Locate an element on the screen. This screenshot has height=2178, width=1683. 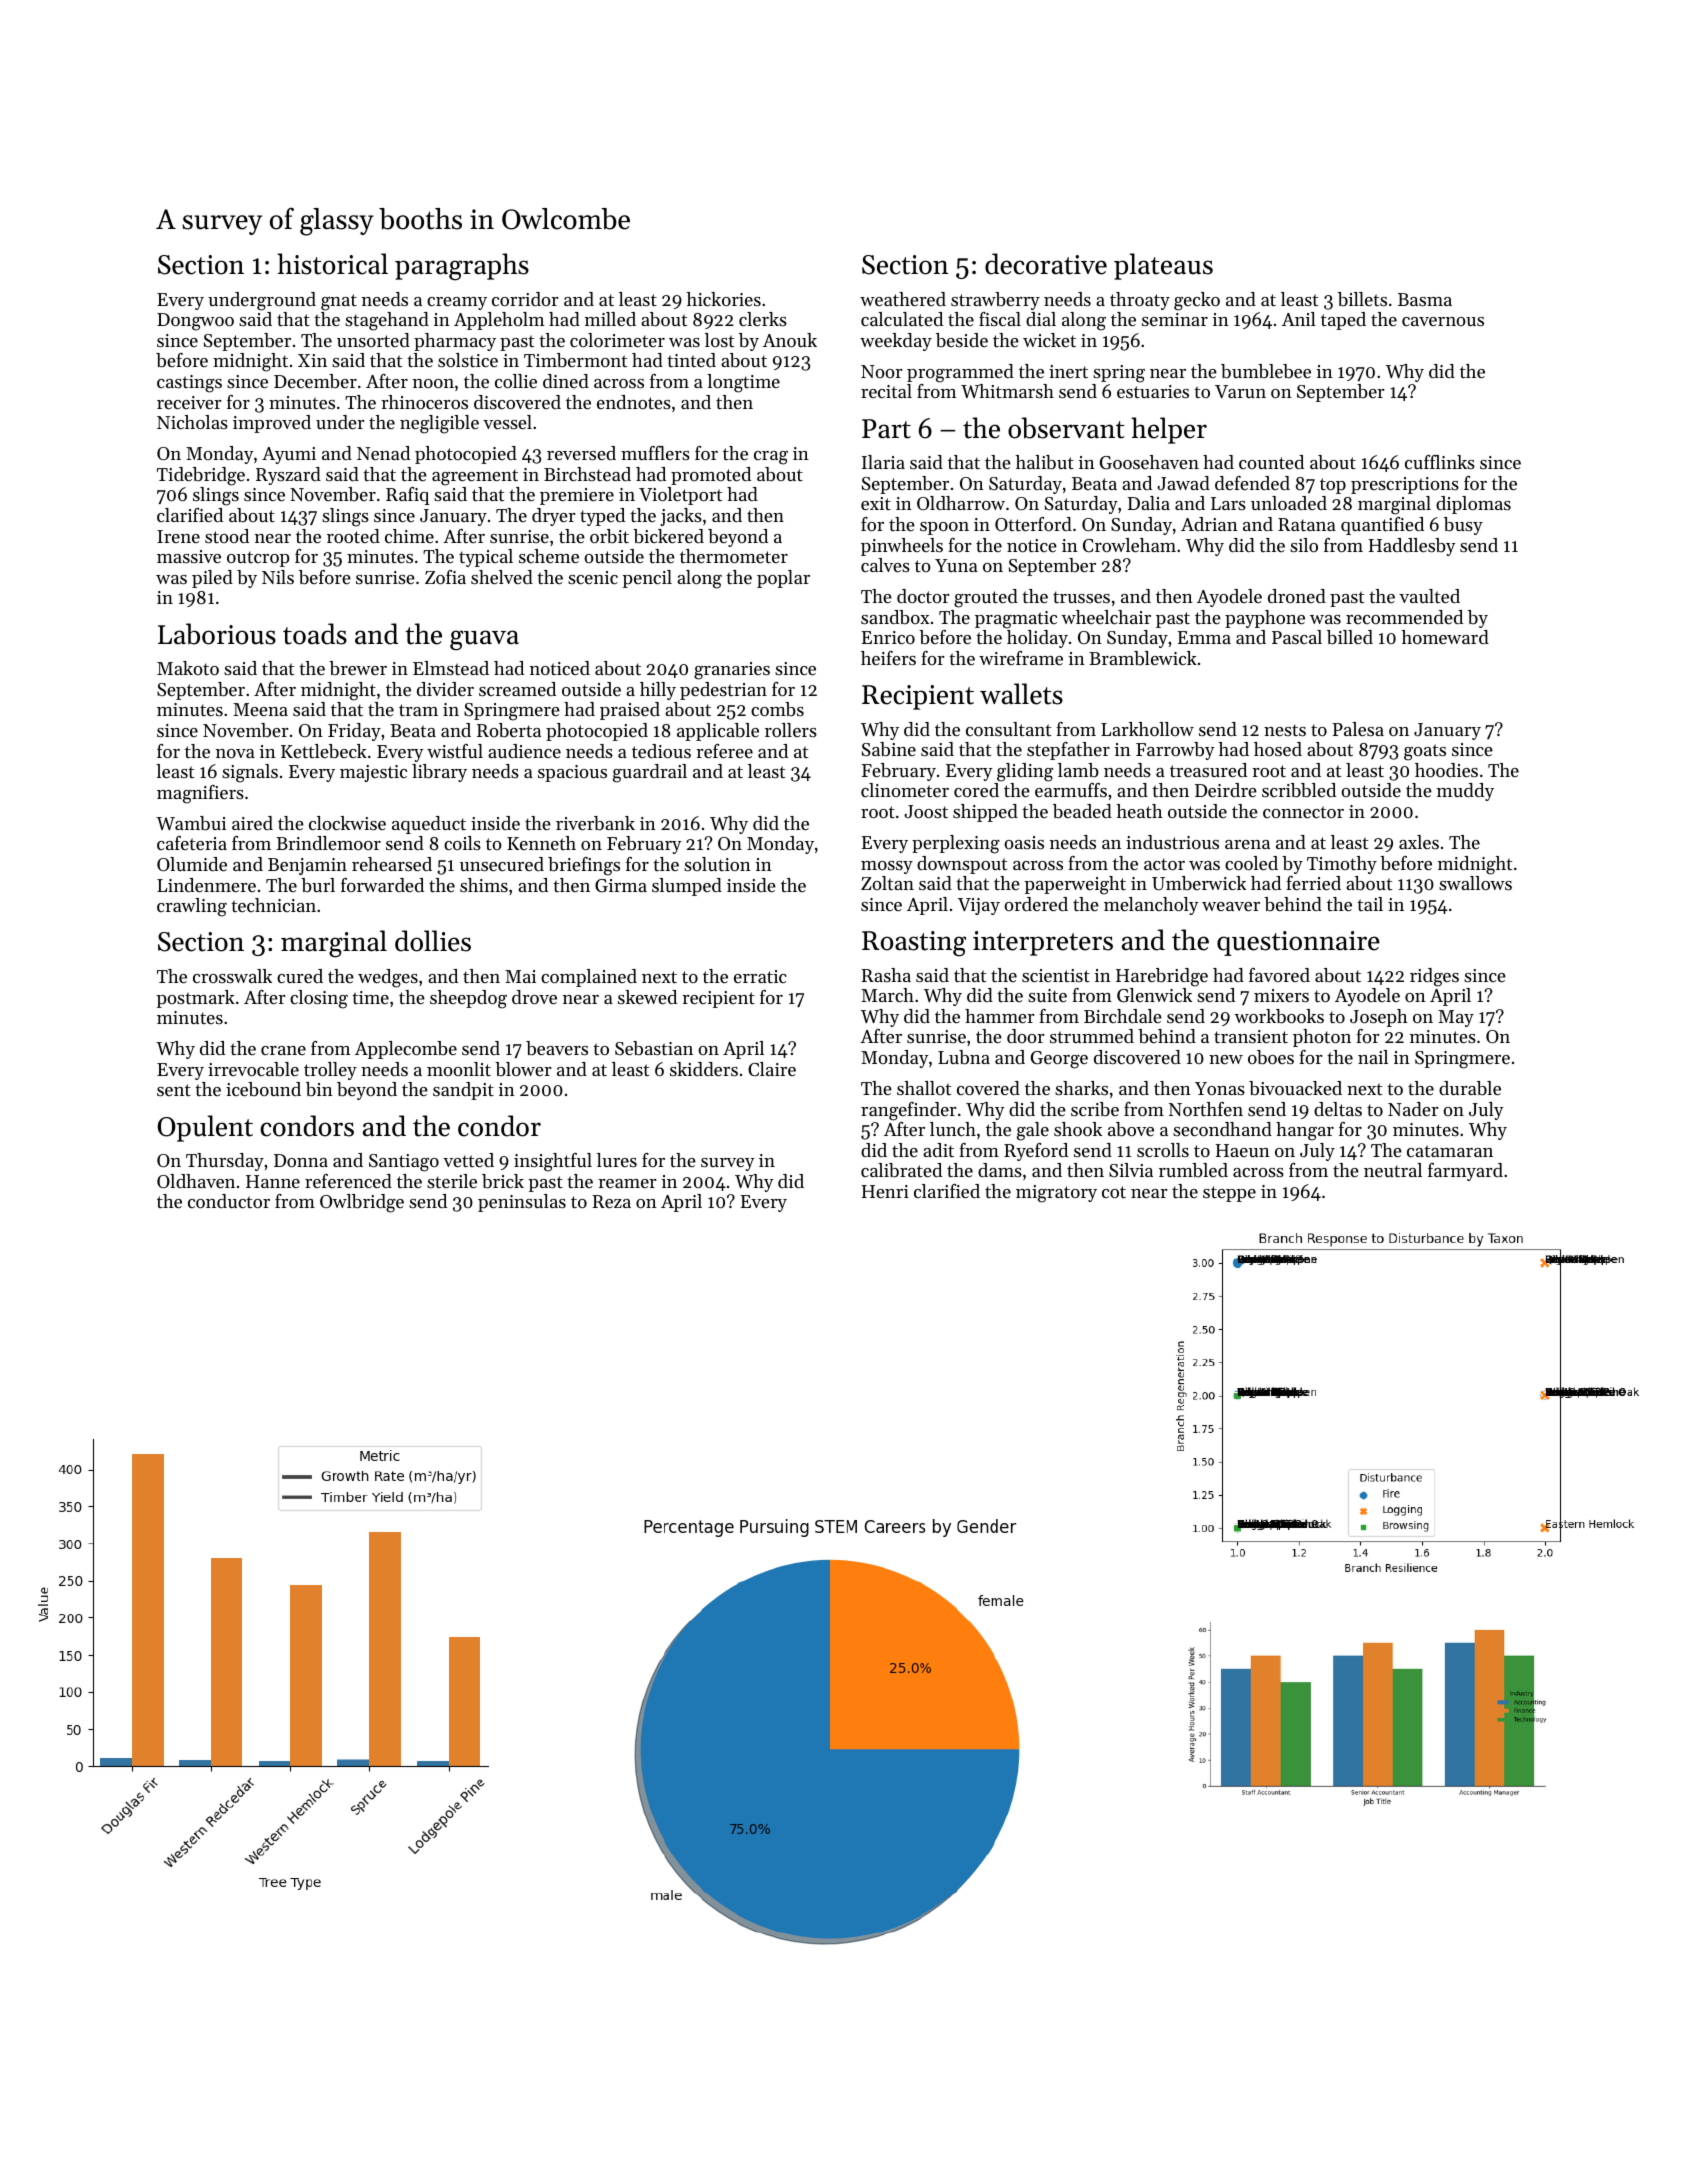
recital is located at coordinates (886, 391).
